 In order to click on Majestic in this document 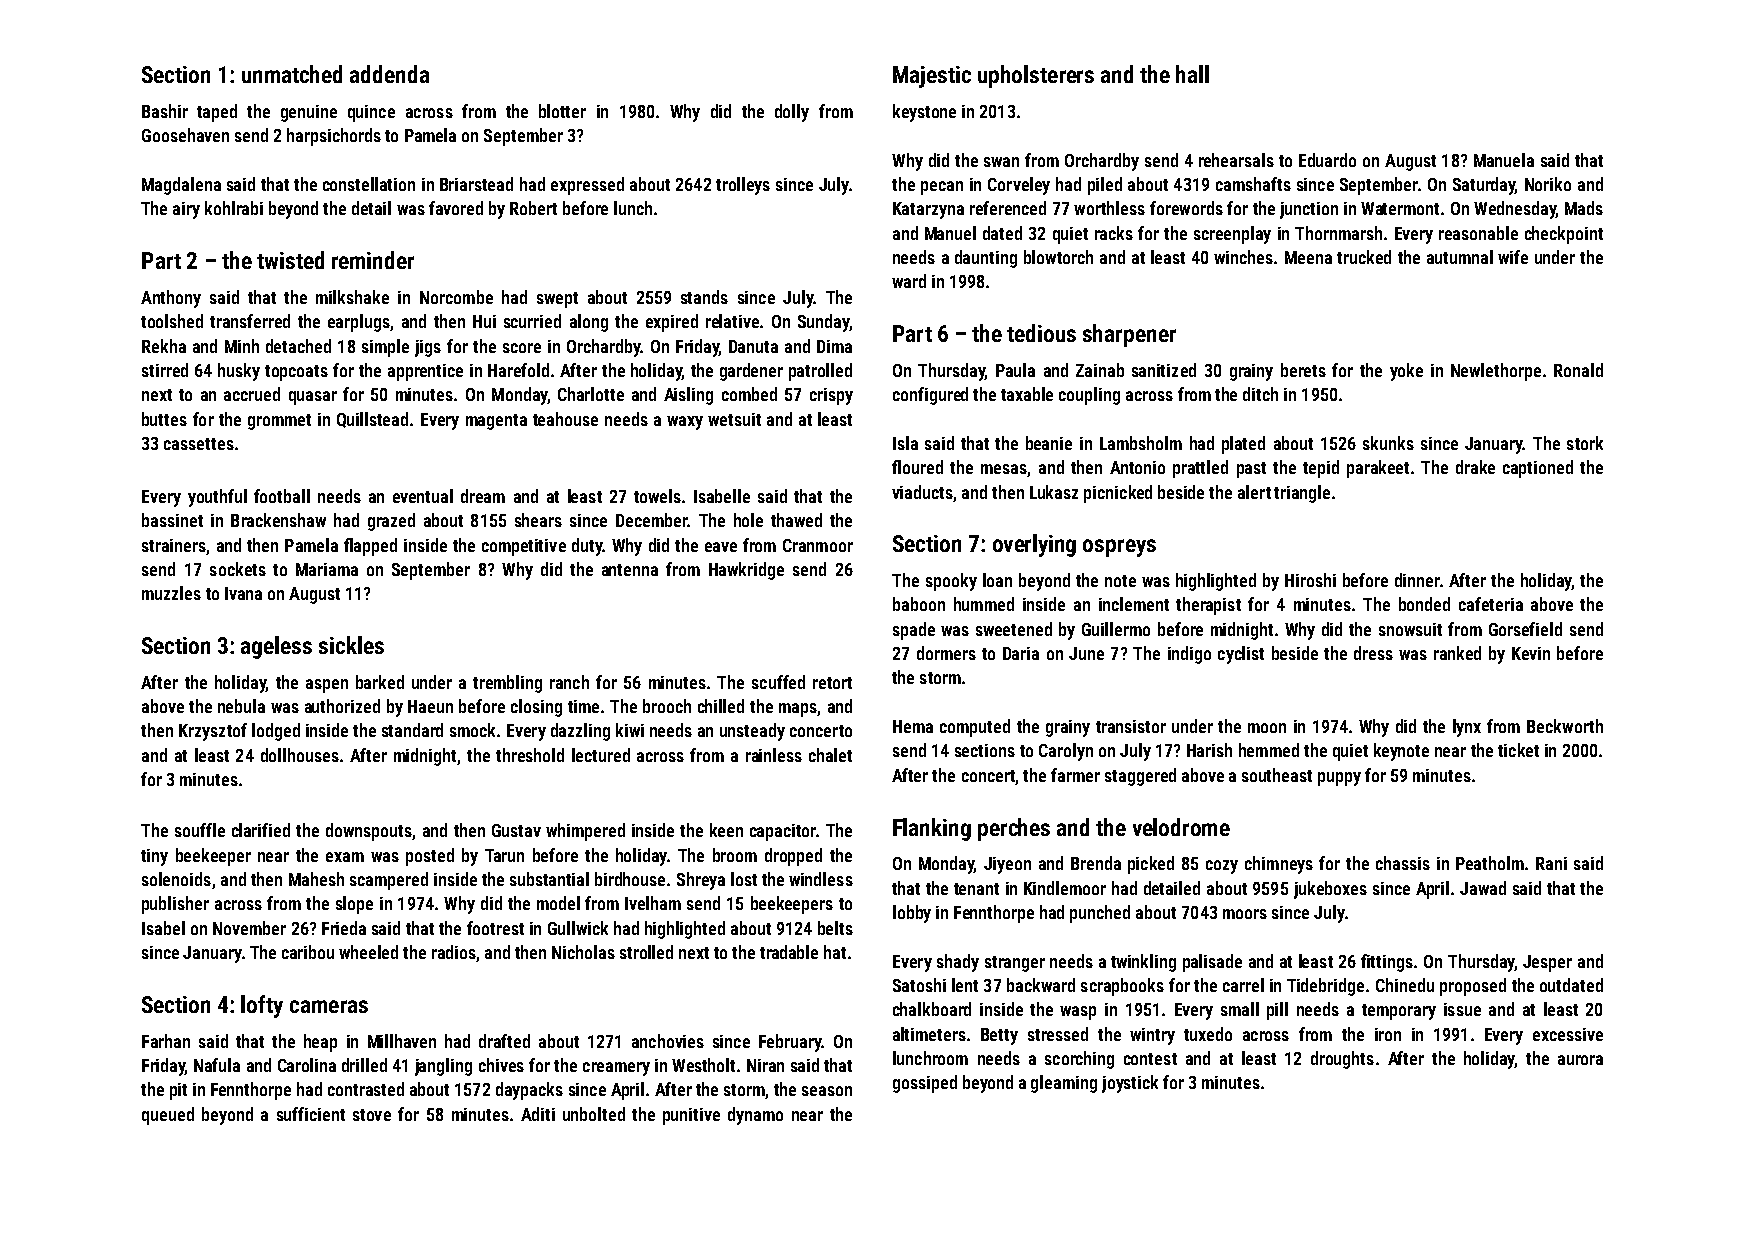, I will do `click(932, 77)`.
